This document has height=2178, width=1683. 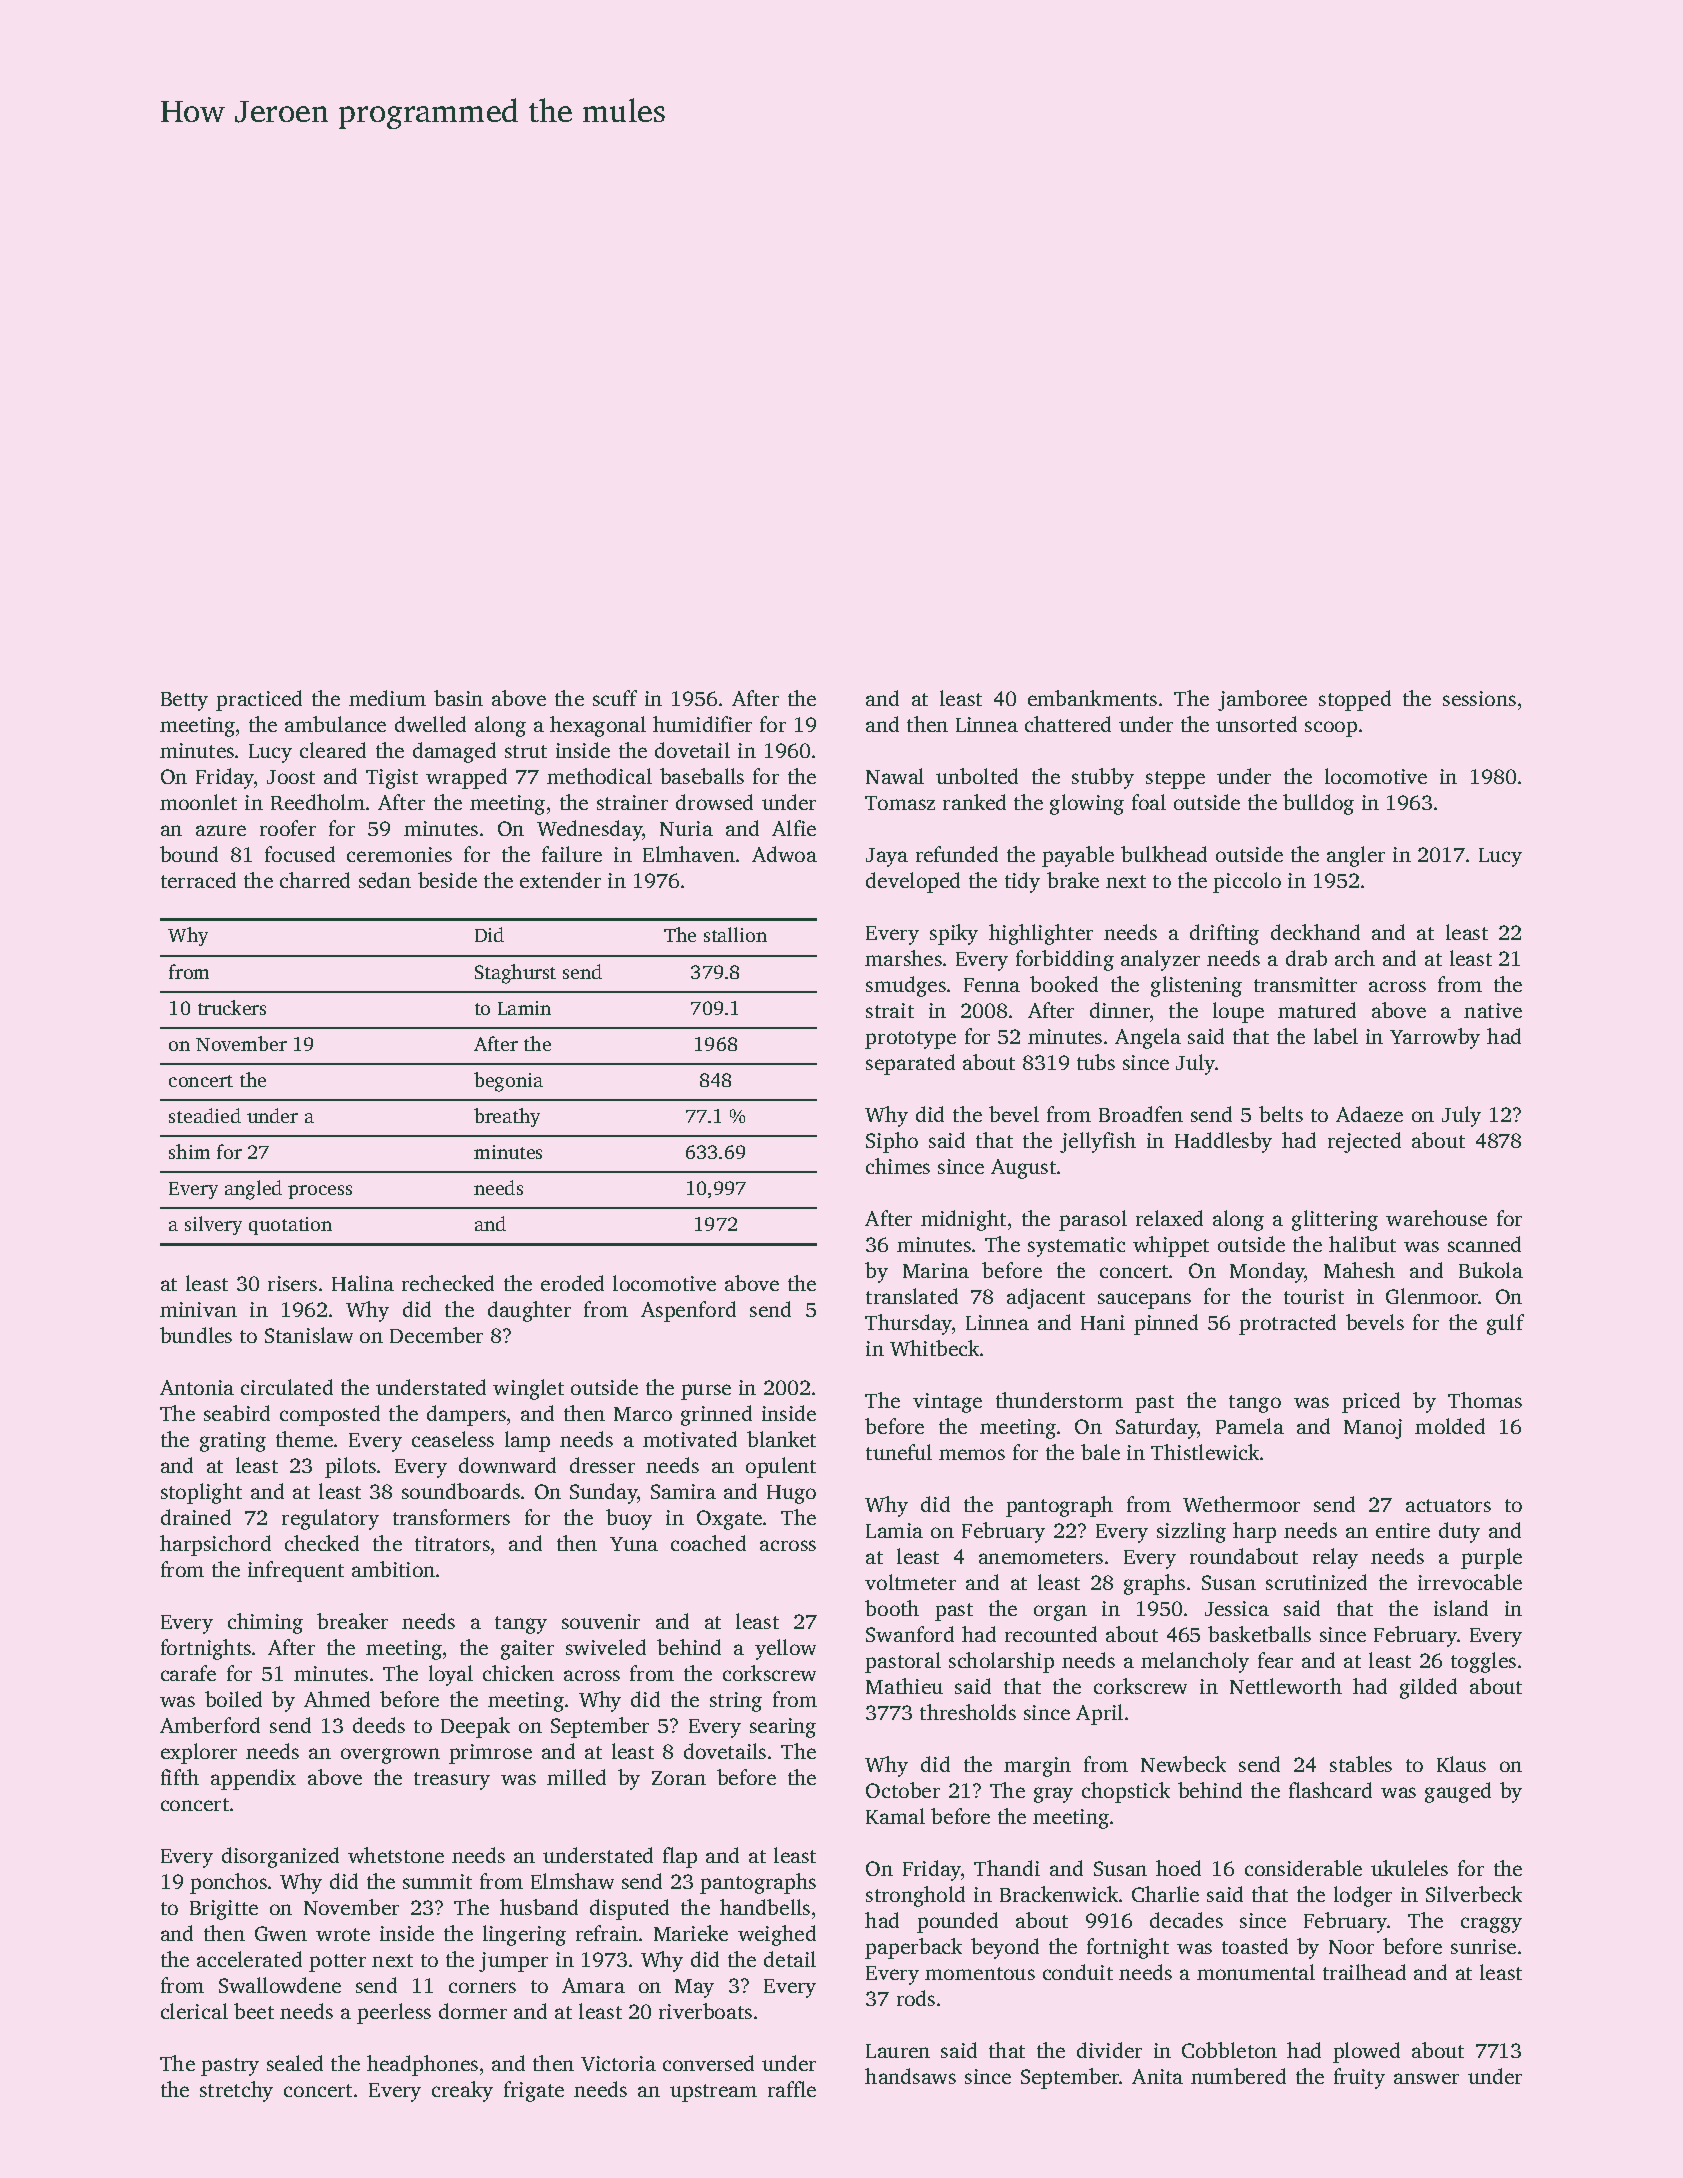 I want to click on Zoran, so click(x=679, y=1778).
